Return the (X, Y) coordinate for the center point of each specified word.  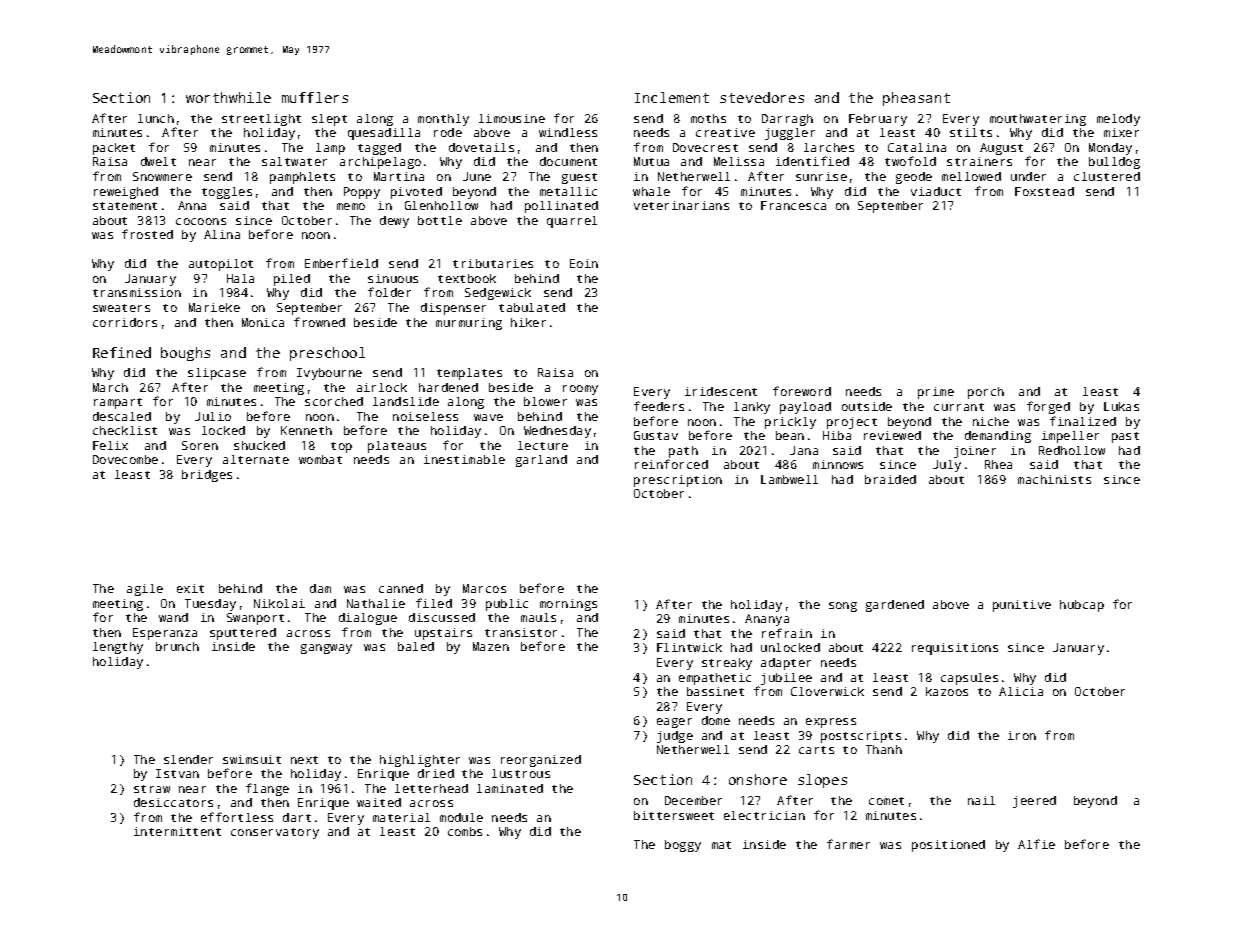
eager (674, 723)
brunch (177, 646)
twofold (910, 161)
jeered (1034, 802)
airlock (382, 387)
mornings (568, 605)
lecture (543, 445)
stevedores (762, 97)
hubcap (1082, 606)
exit (190, 588)
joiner (975, 452)
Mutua (651, 161)
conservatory (275, 833)
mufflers (315, 97)
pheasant (916, 99)
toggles (227, 193)
